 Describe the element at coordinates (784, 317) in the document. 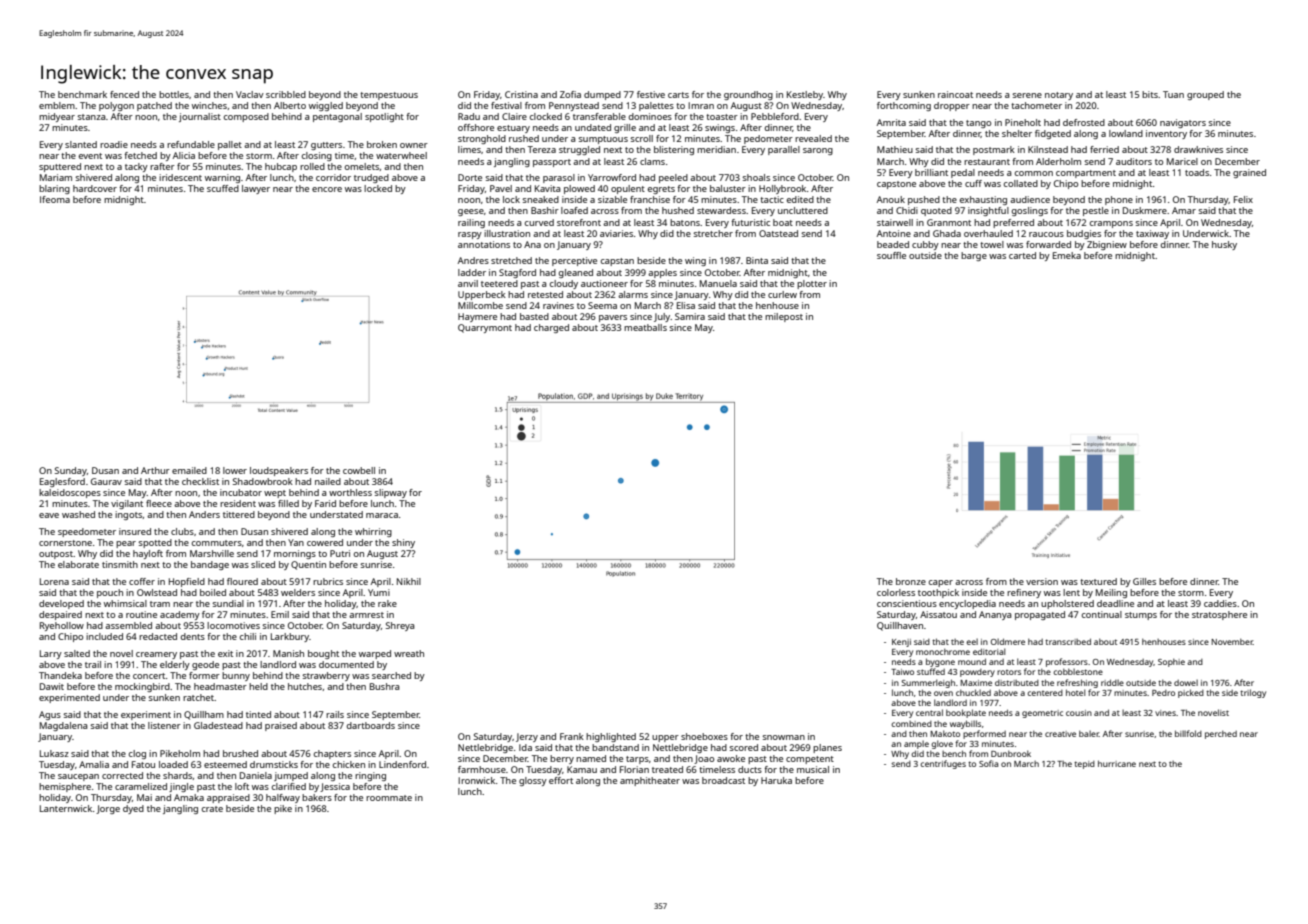

I see `milepost` at that location.
